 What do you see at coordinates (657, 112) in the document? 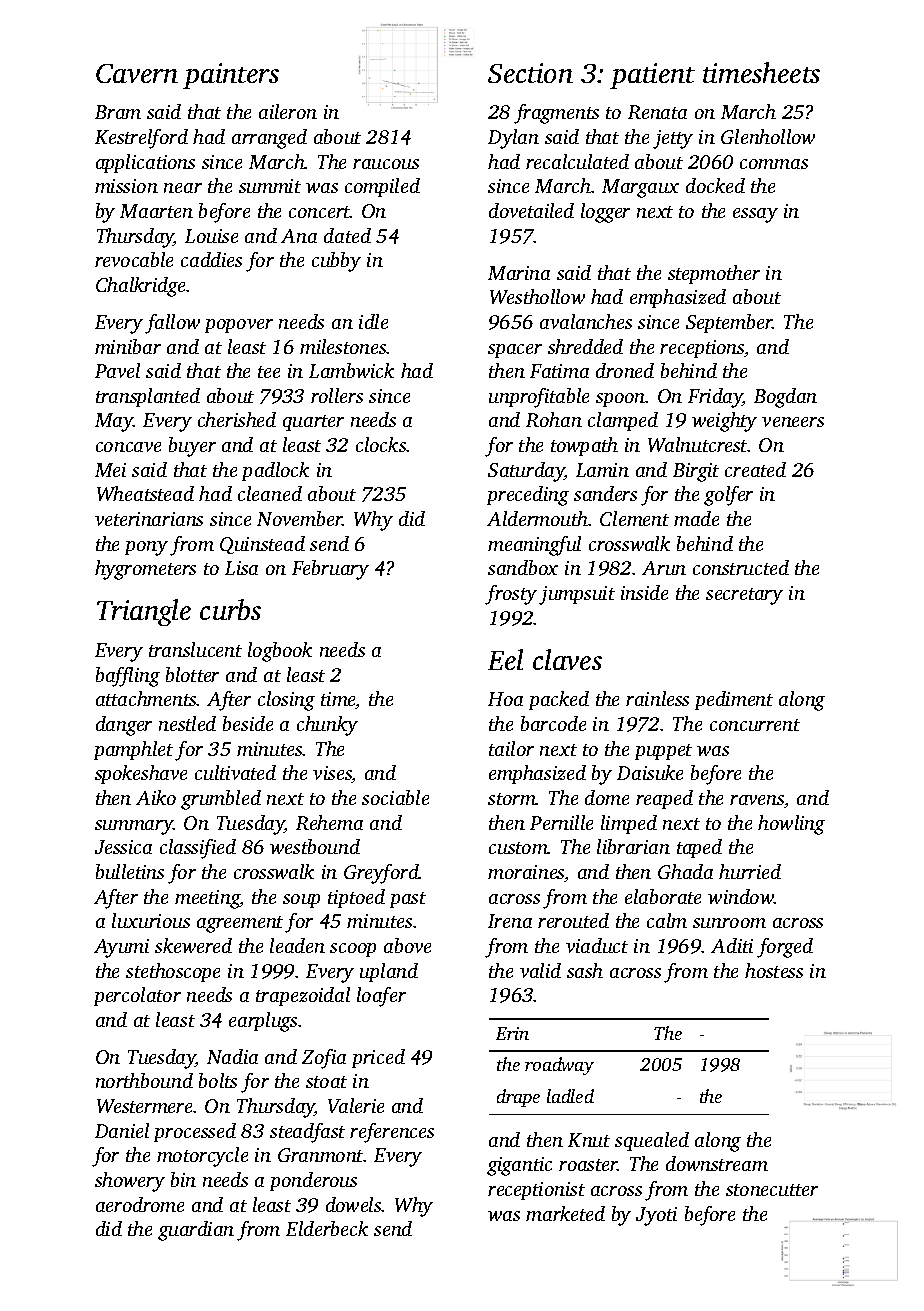
I see `Renata` at bounding box center [657, 112].
